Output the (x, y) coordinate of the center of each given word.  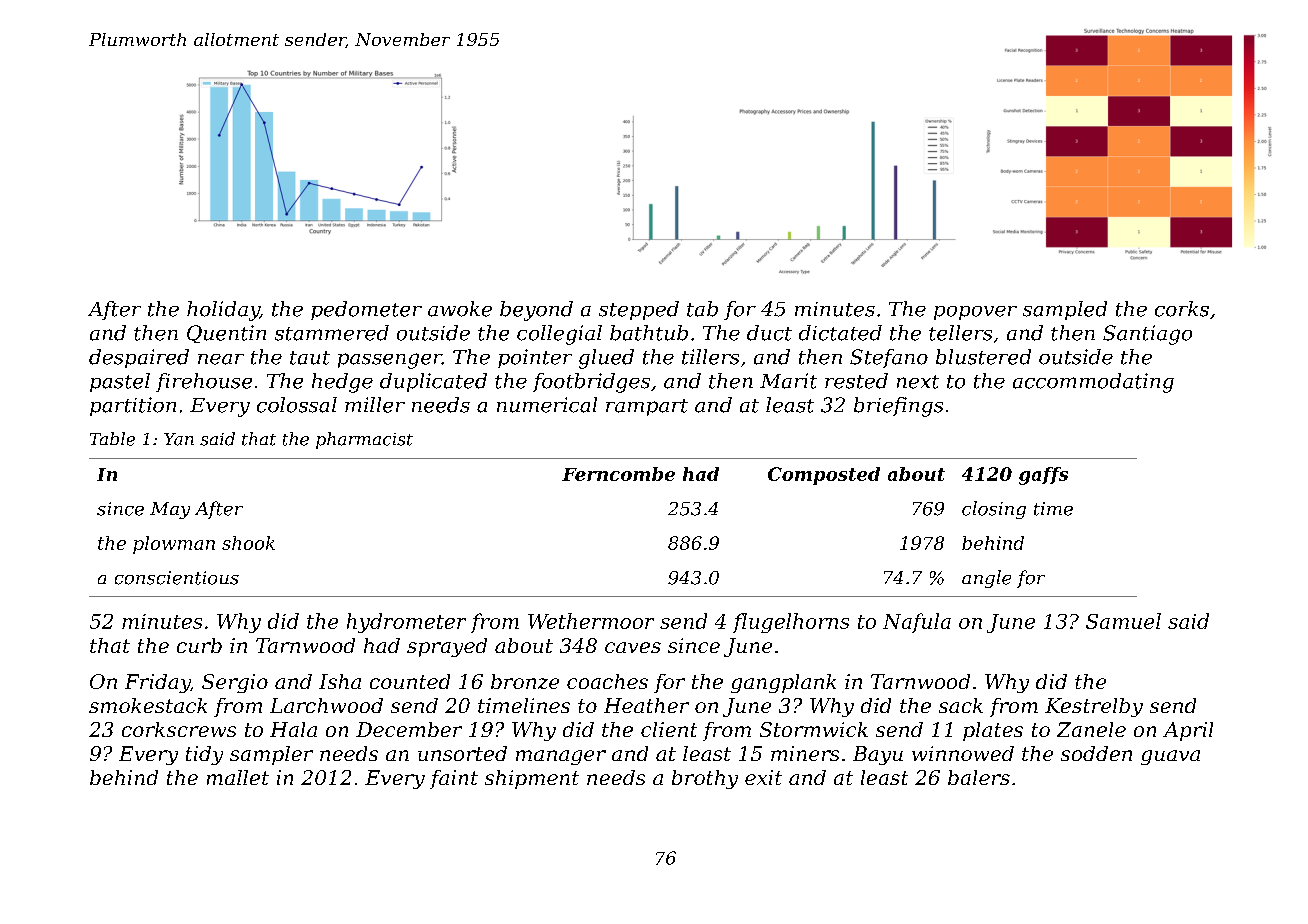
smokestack (148, 705)
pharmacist (364, 440)
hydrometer (406, 623)
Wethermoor (591, 621)
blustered (983, 357)
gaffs (1043, 476)
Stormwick (814, 729)
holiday (223, 311)
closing (994, 510)
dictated (840, 333)
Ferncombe (618, 474)
